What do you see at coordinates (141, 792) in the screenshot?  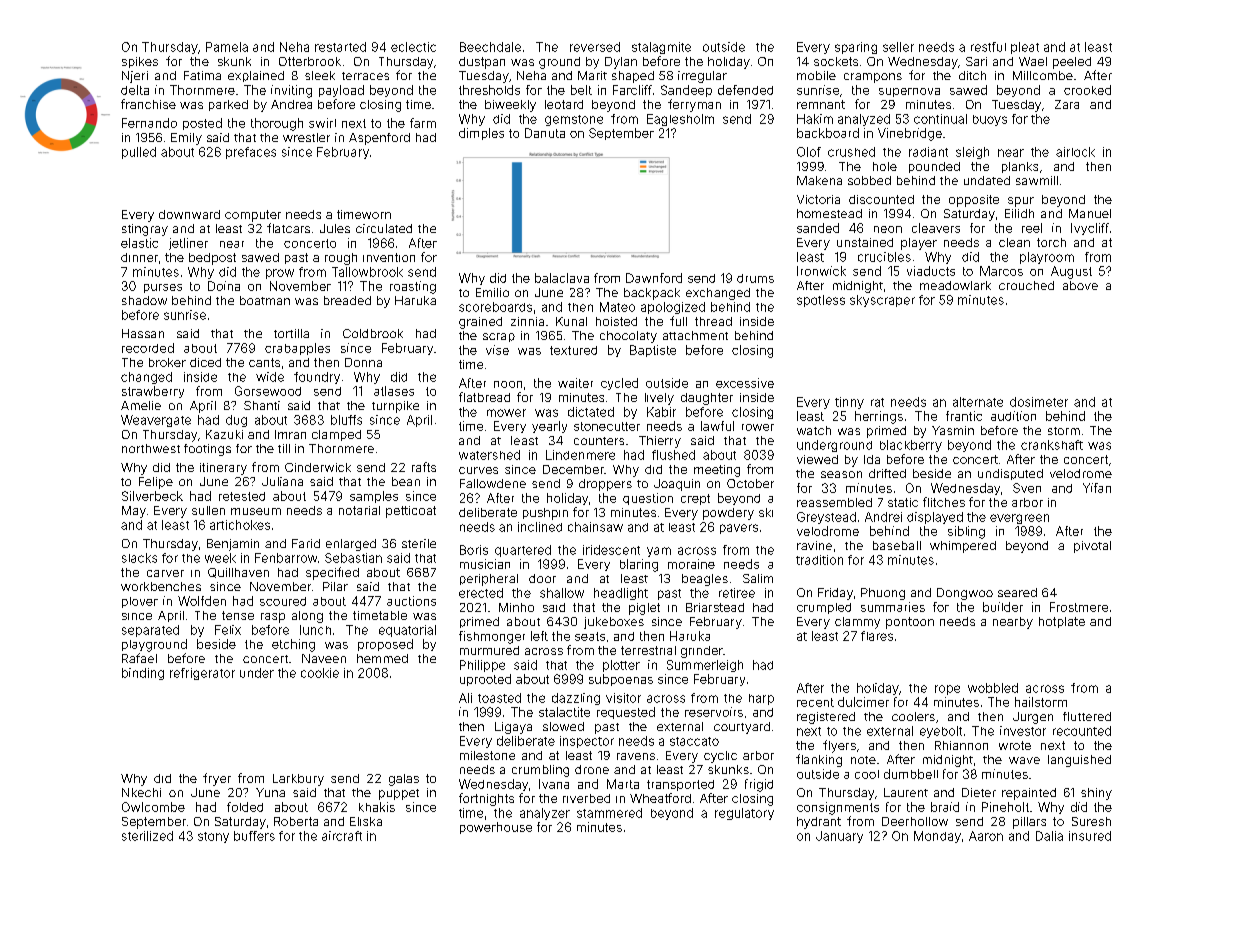 I see `Nkechi` at bounding box center [141, 792].
